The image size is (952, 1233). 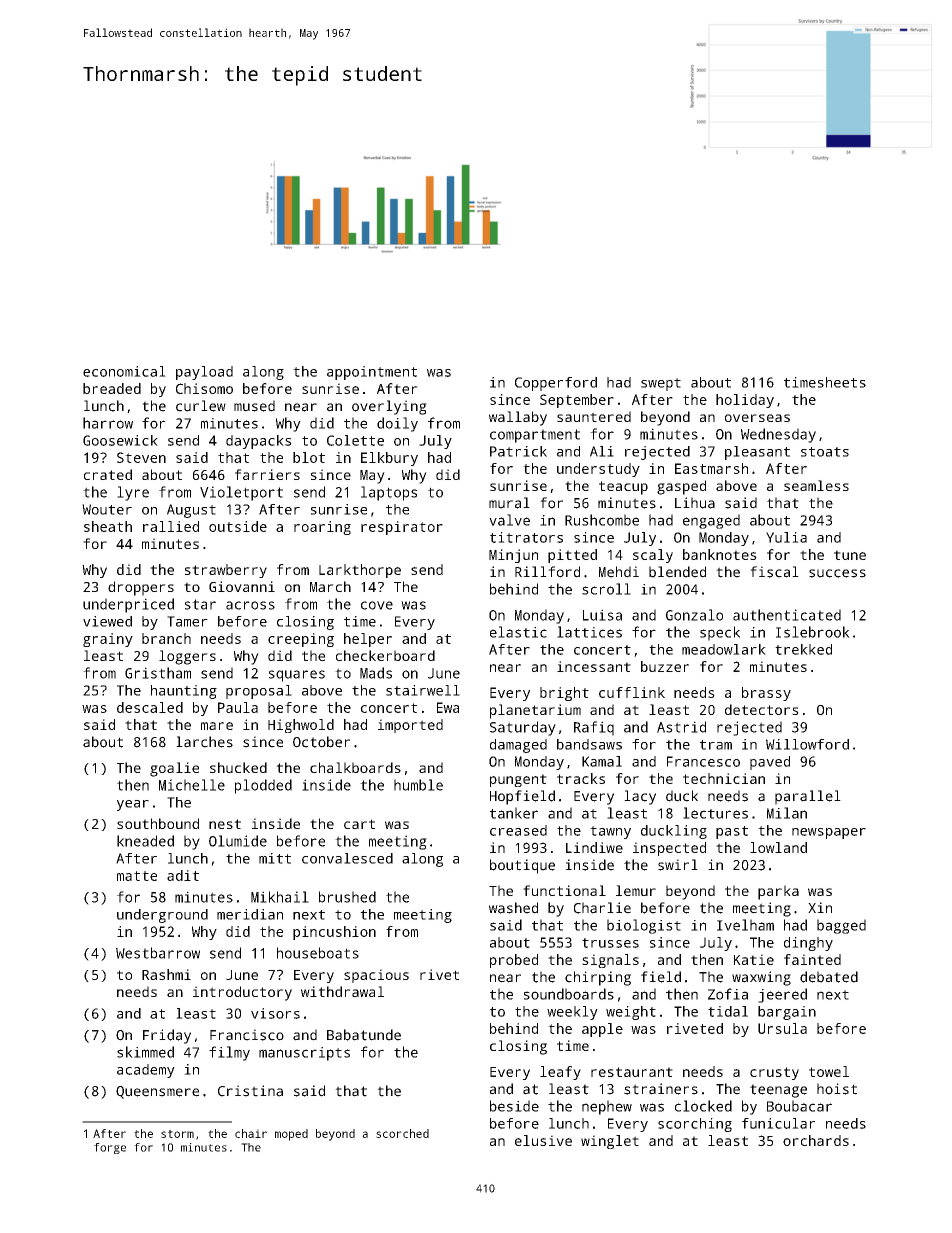 I want to click on seamless, so click(x=816, y=485).
